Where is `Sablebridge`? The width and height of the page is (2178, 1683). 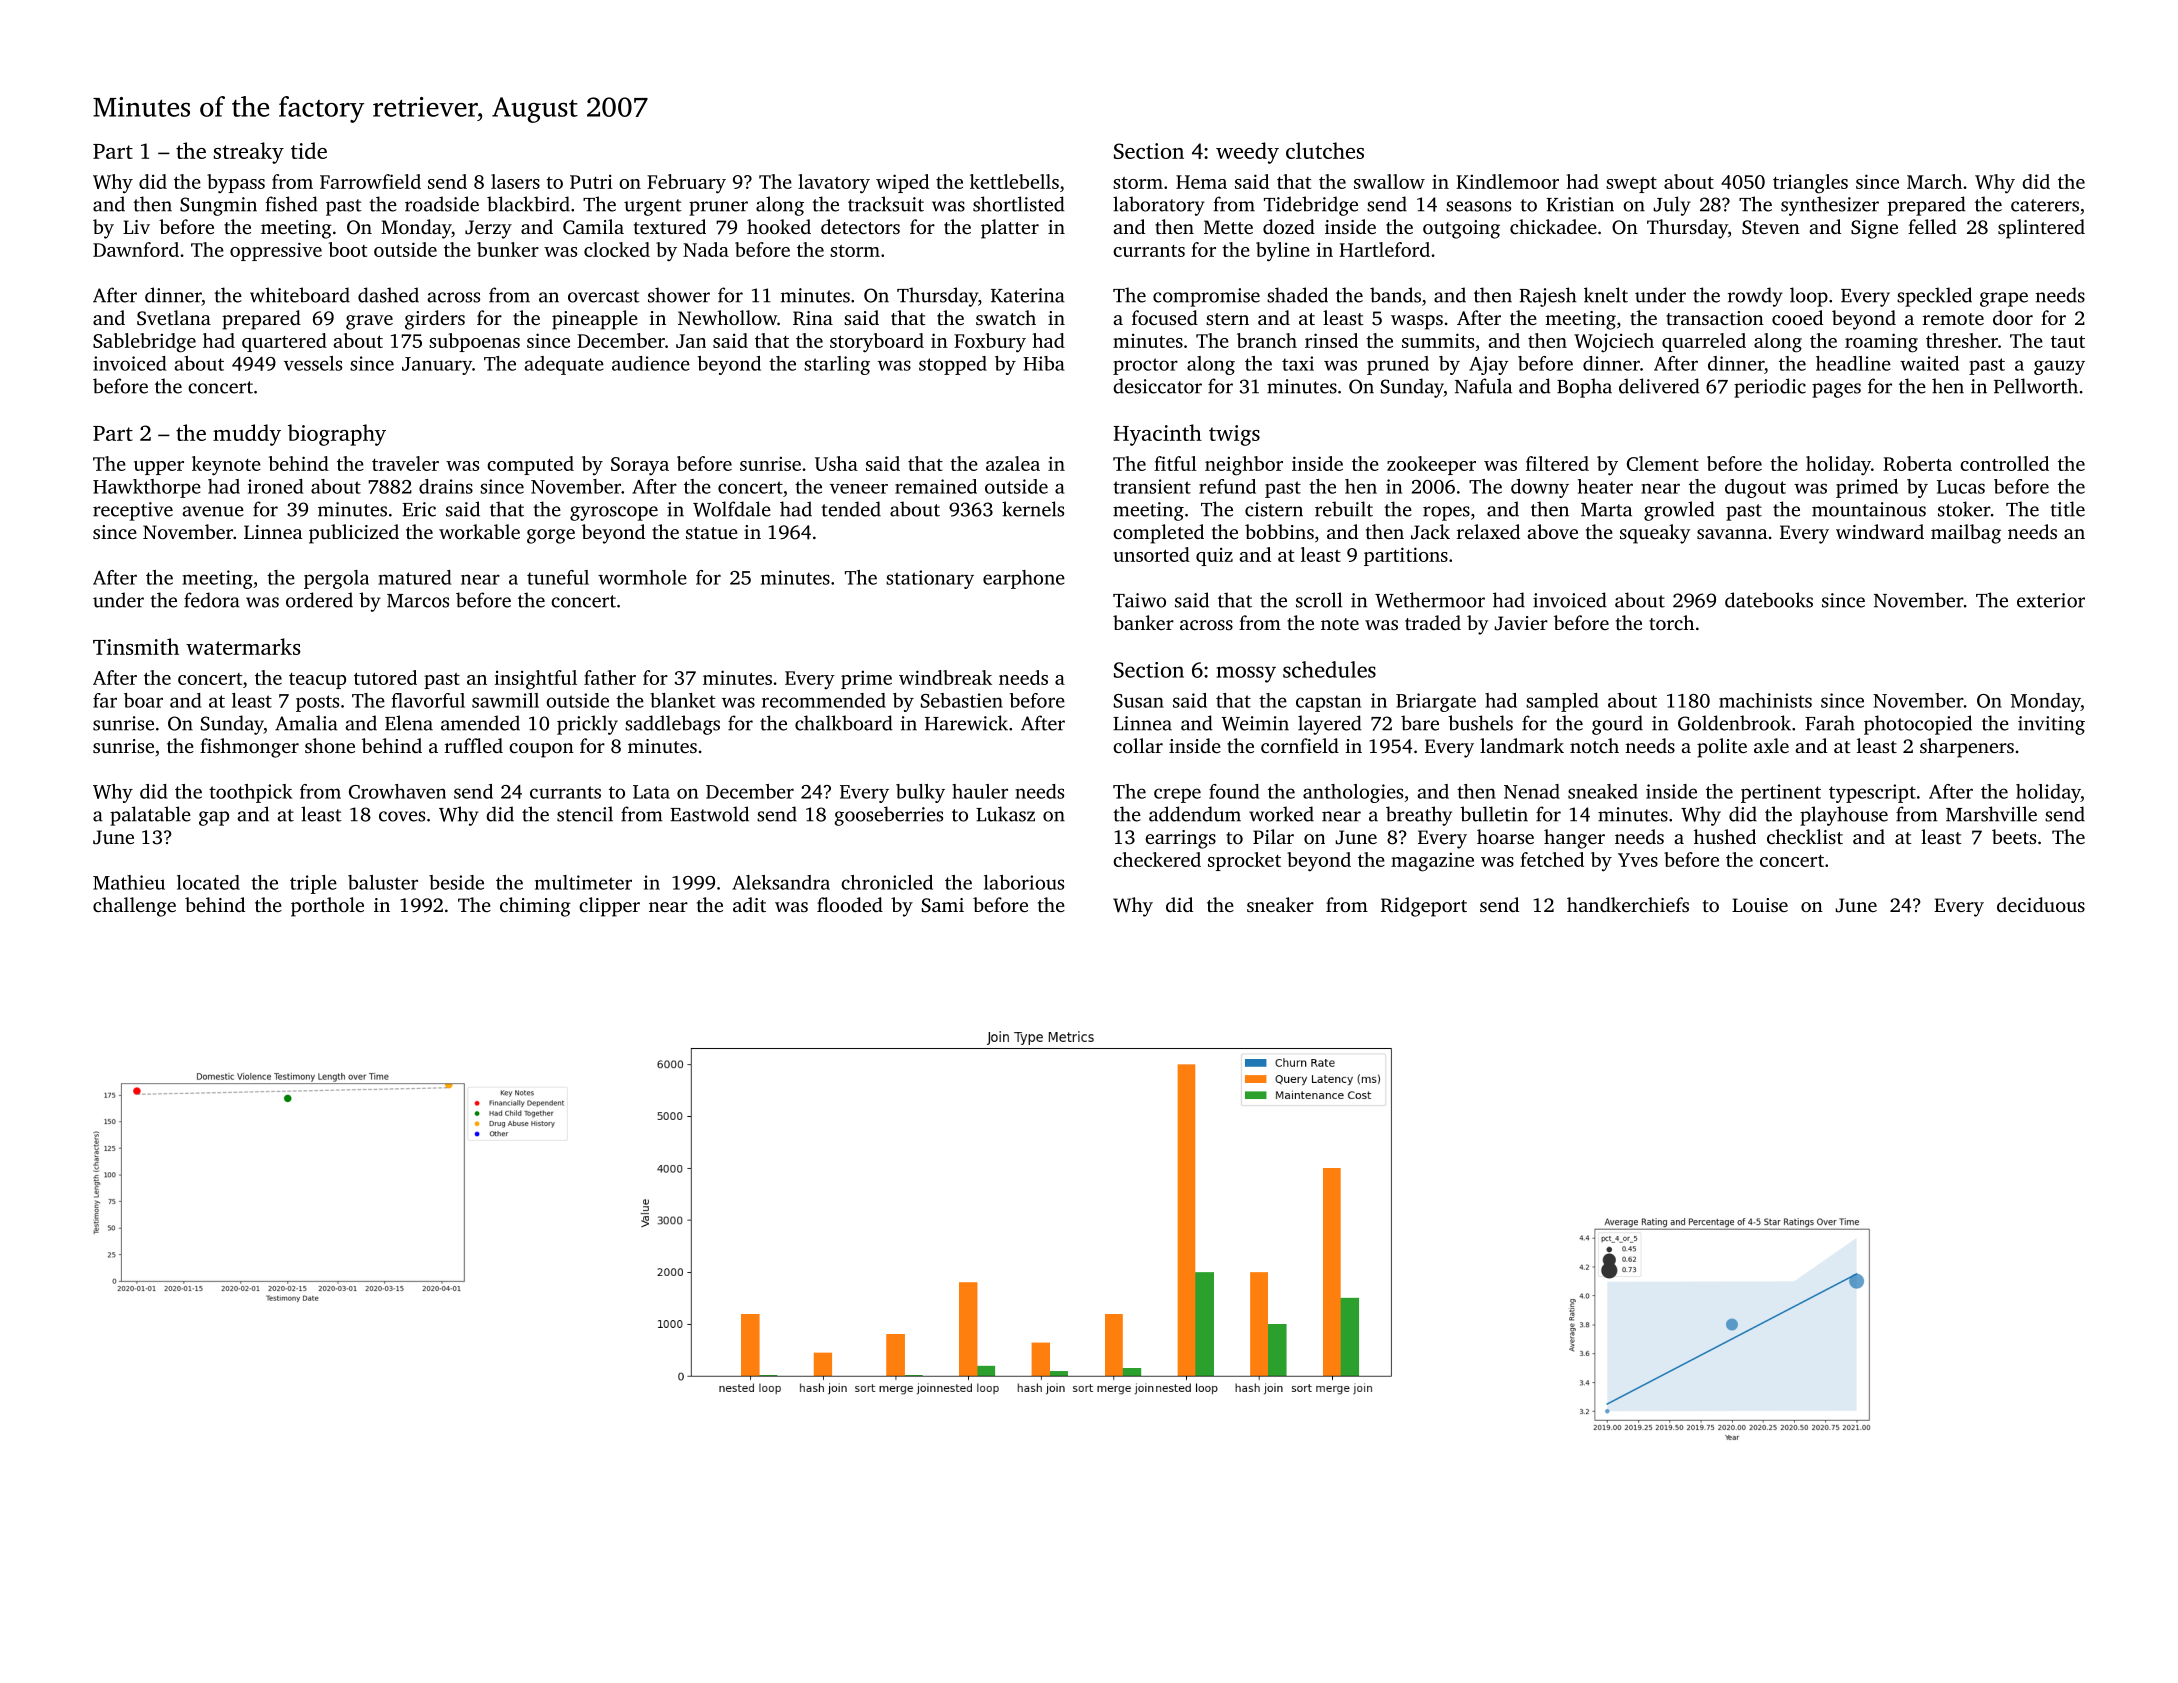 Sablebridge is located at coordinates (144, 343).
